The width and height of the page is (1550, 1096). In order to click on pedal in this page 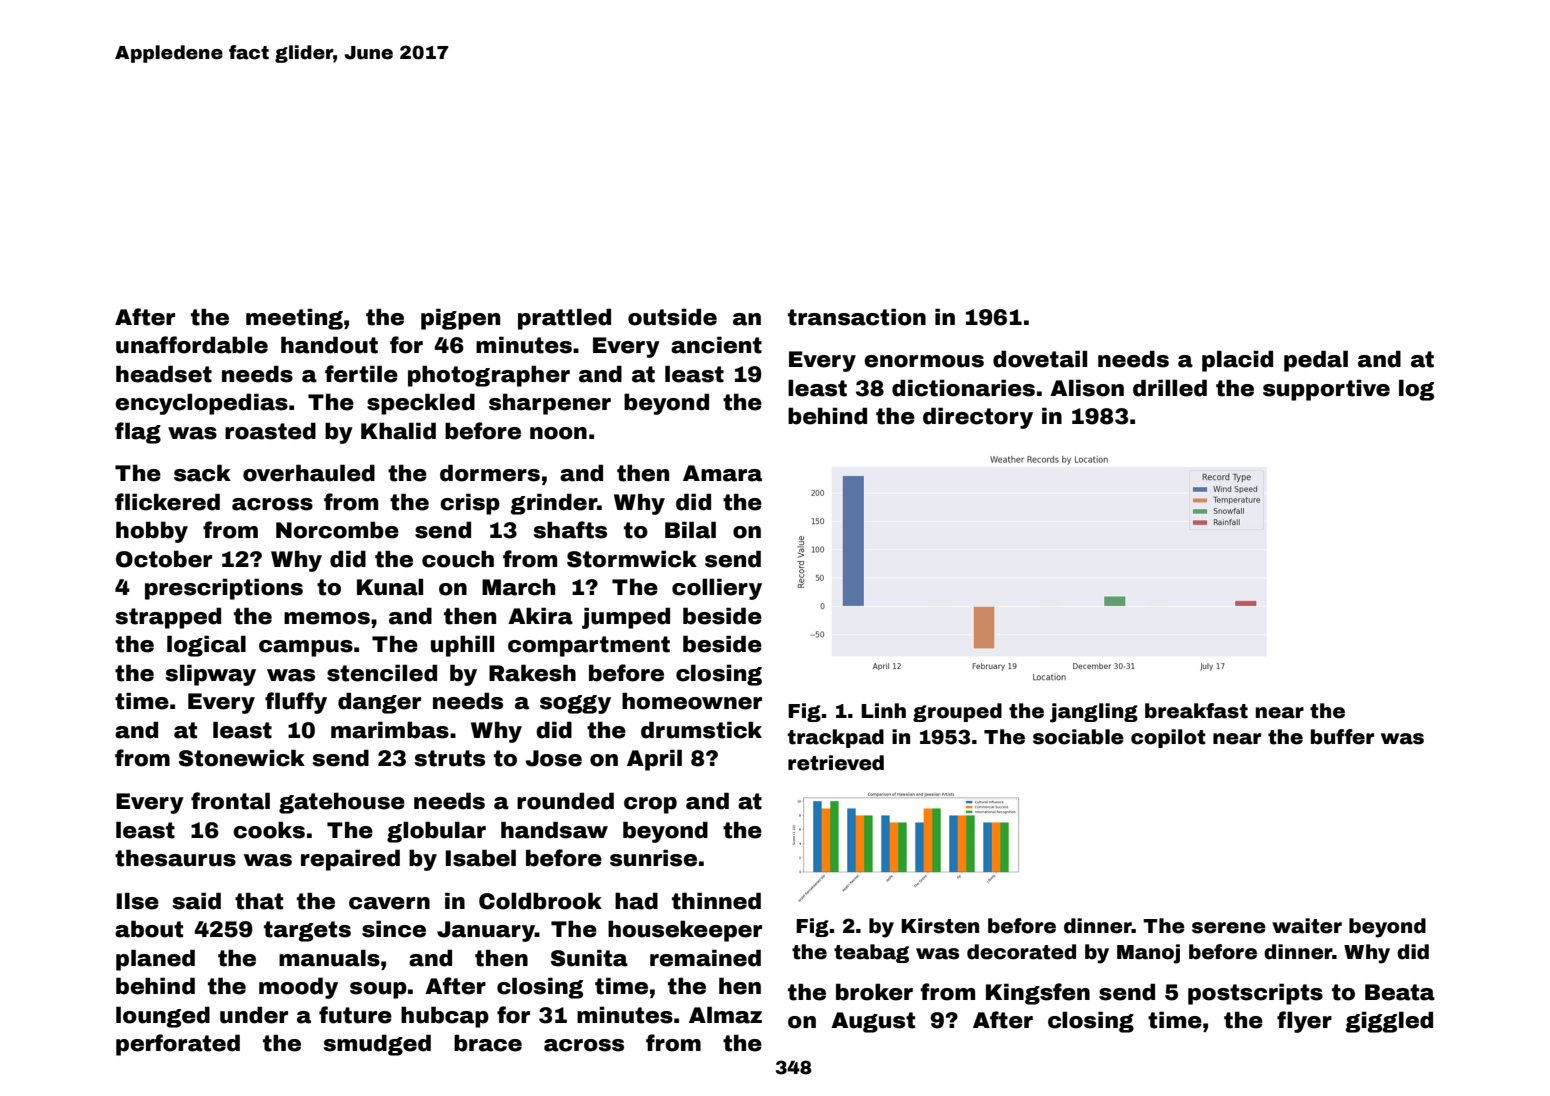, I will do `click(1316, 361)`.
